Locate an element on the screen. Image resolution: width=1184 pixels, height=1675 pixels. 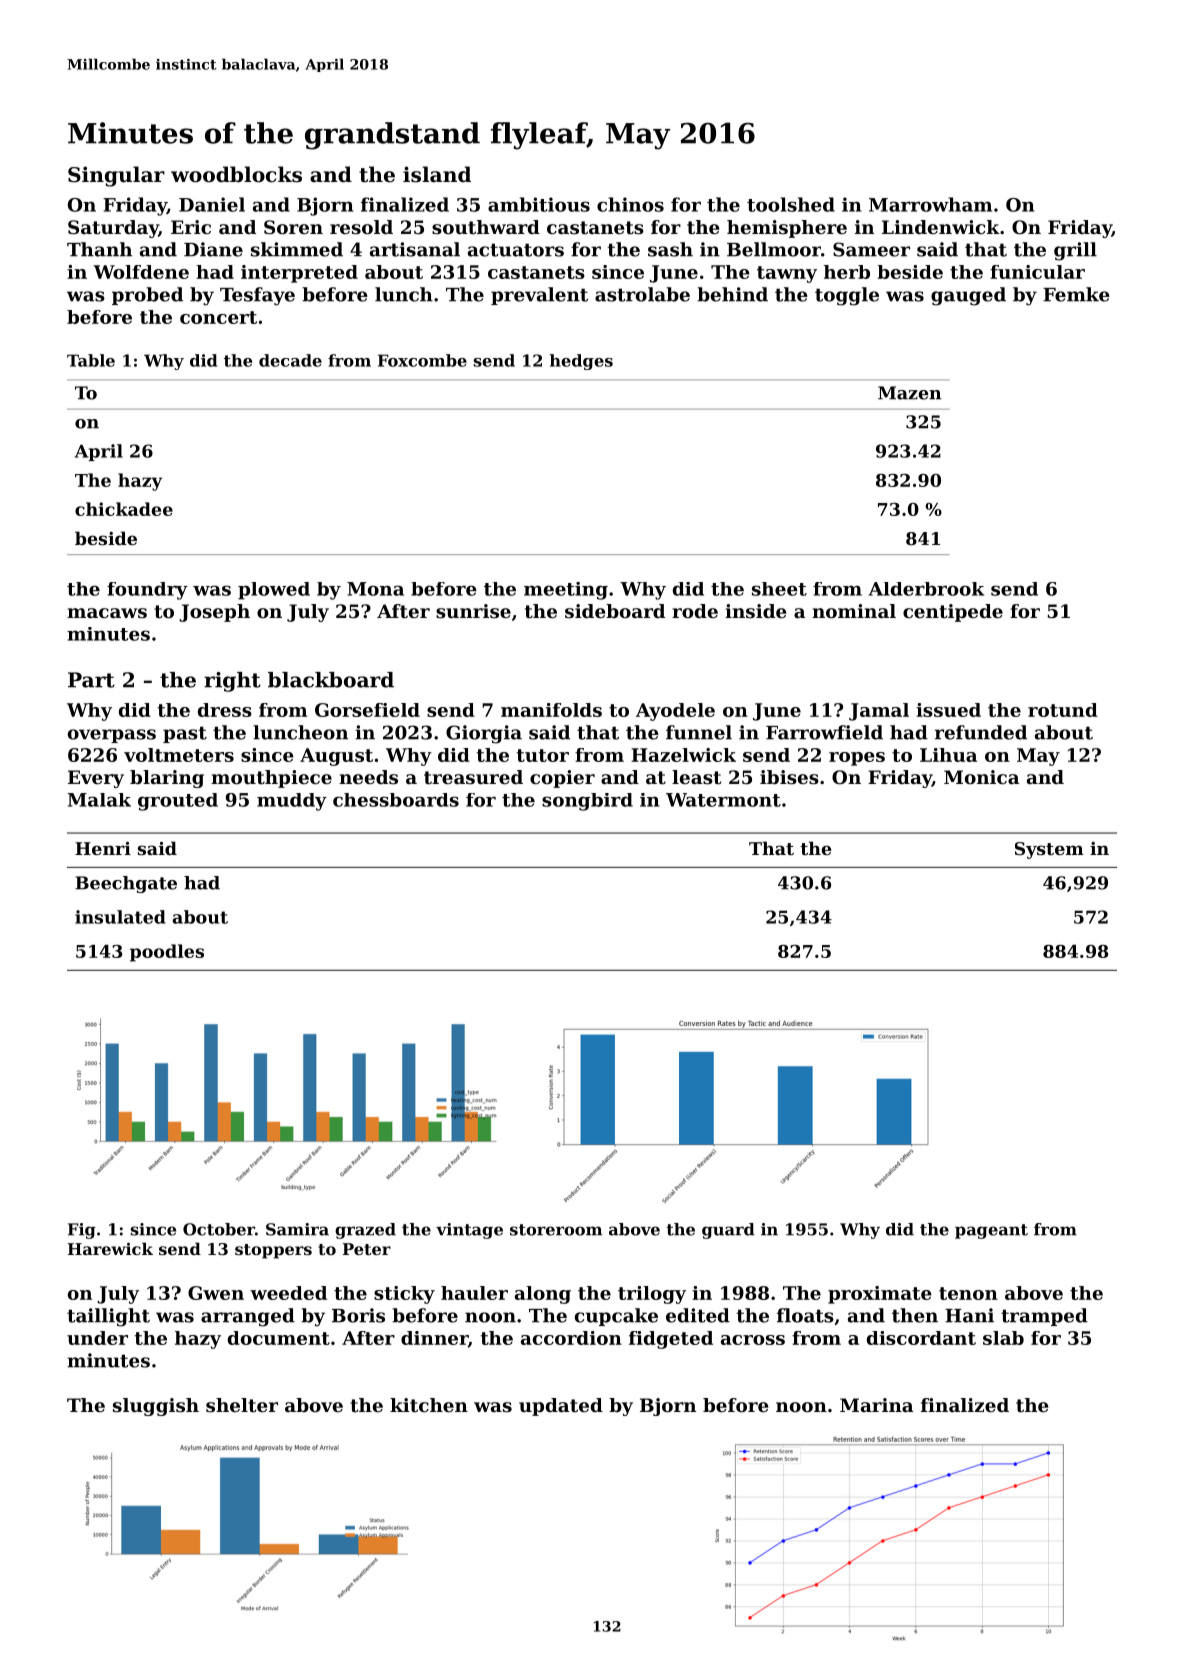
songbird is located at coordinates (587, 802).
